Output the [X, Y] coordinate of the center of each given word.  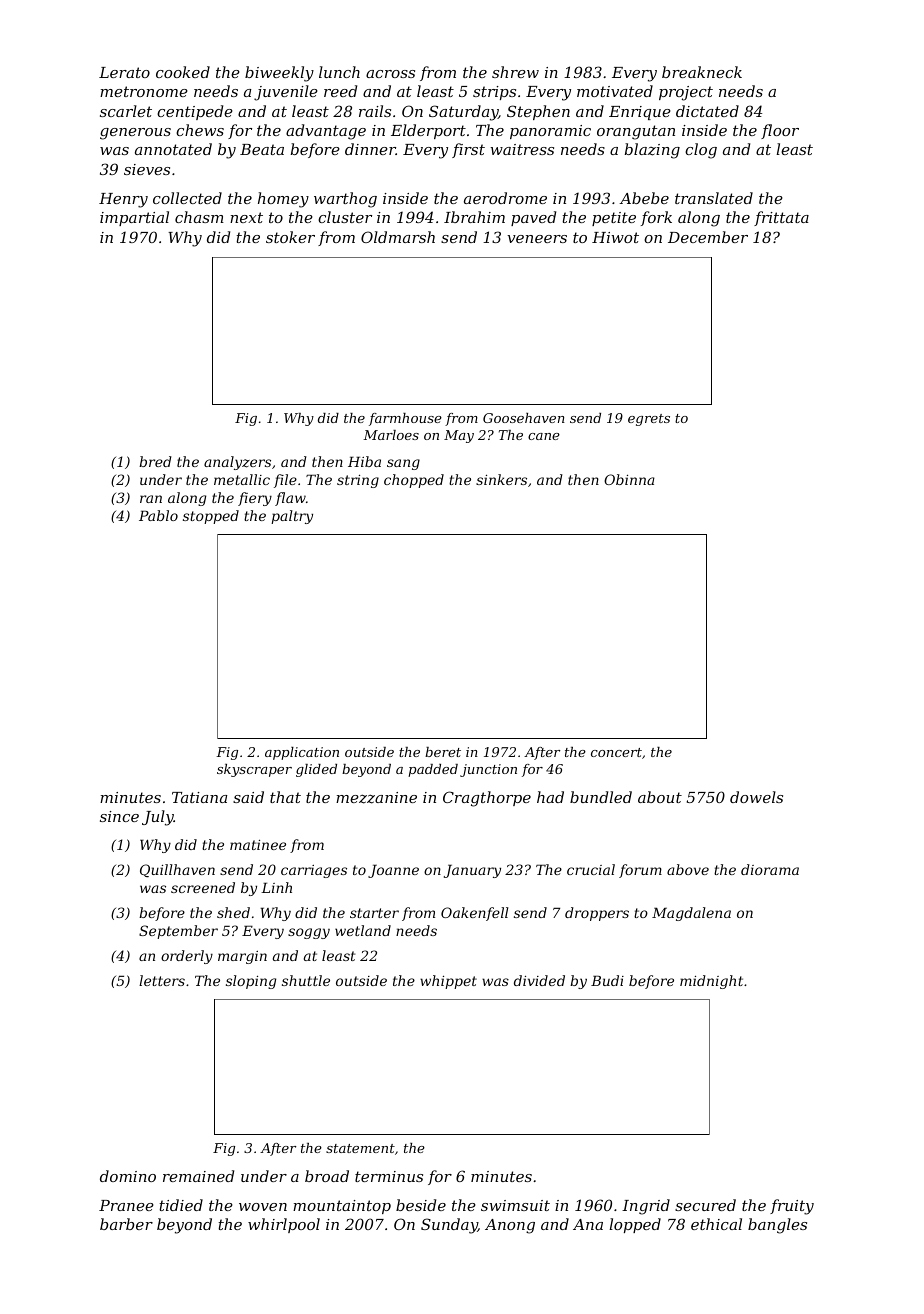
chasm [199, 217]
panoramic [550, 132]
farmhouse [405, 419]
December [708, 237]
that [285, 797]
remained [198, 1176]
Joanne [393, 871]
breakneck [702, 72]
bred [155, 461]
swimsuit [515, 1205]
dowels [756, 797]
